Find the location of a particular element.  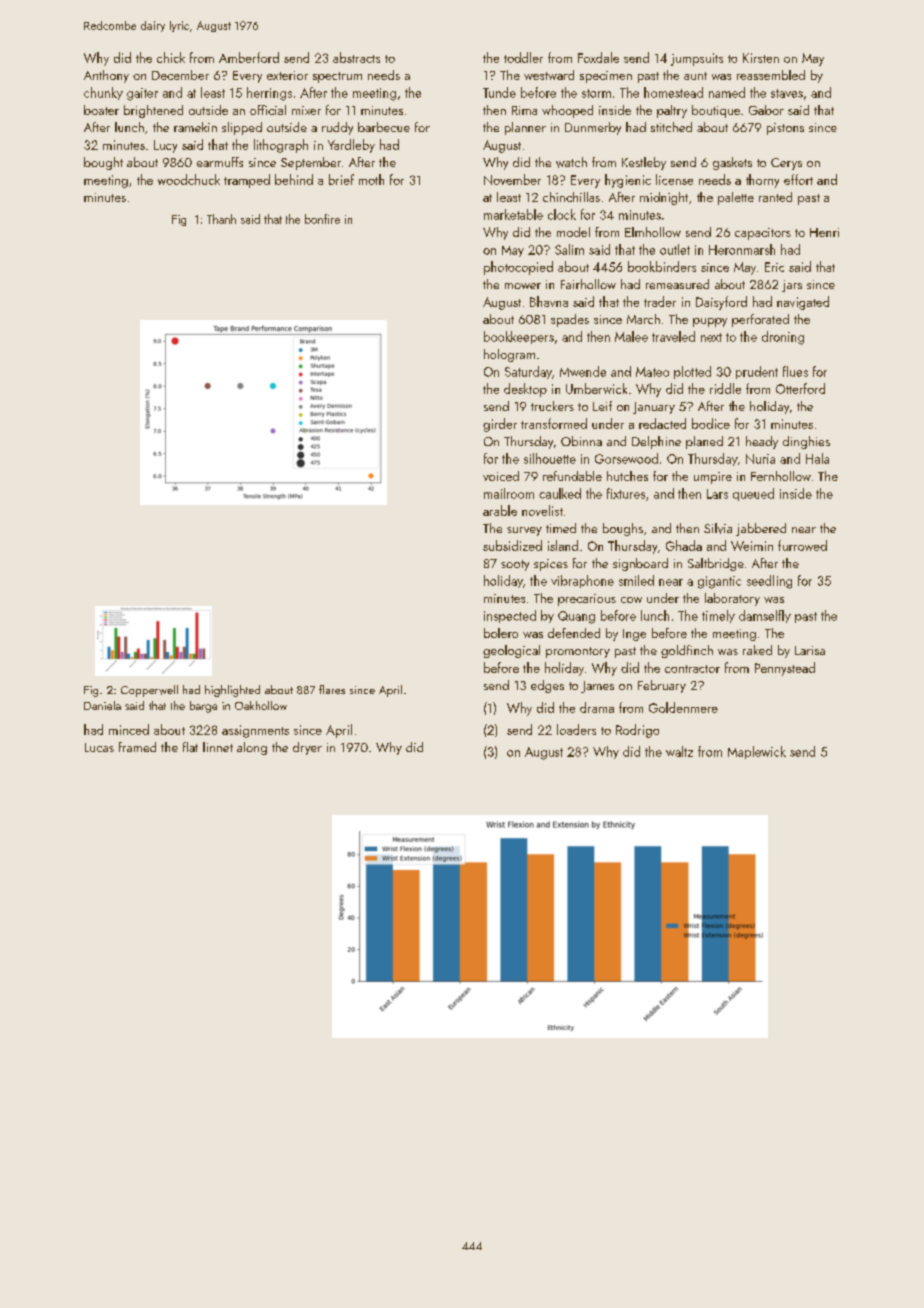

flat is located at coordinates (190, 747).
